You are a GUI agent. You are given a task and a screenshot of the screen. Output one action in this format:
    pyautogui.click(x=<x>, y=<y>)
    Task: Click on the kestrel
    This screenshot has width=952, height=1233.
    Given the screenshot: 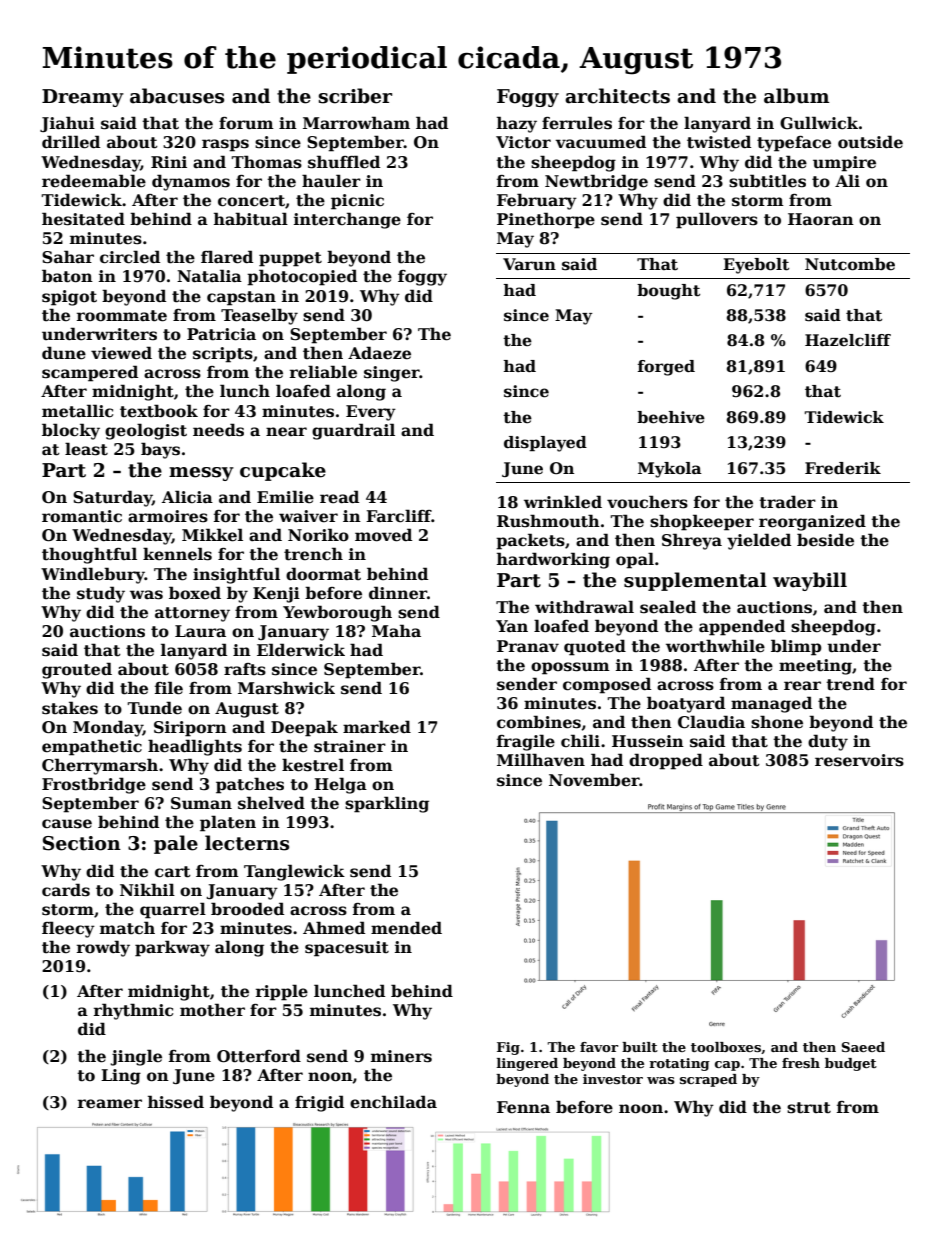 What is the action you would take?
    pyautogui.click(x=313, y=765)
